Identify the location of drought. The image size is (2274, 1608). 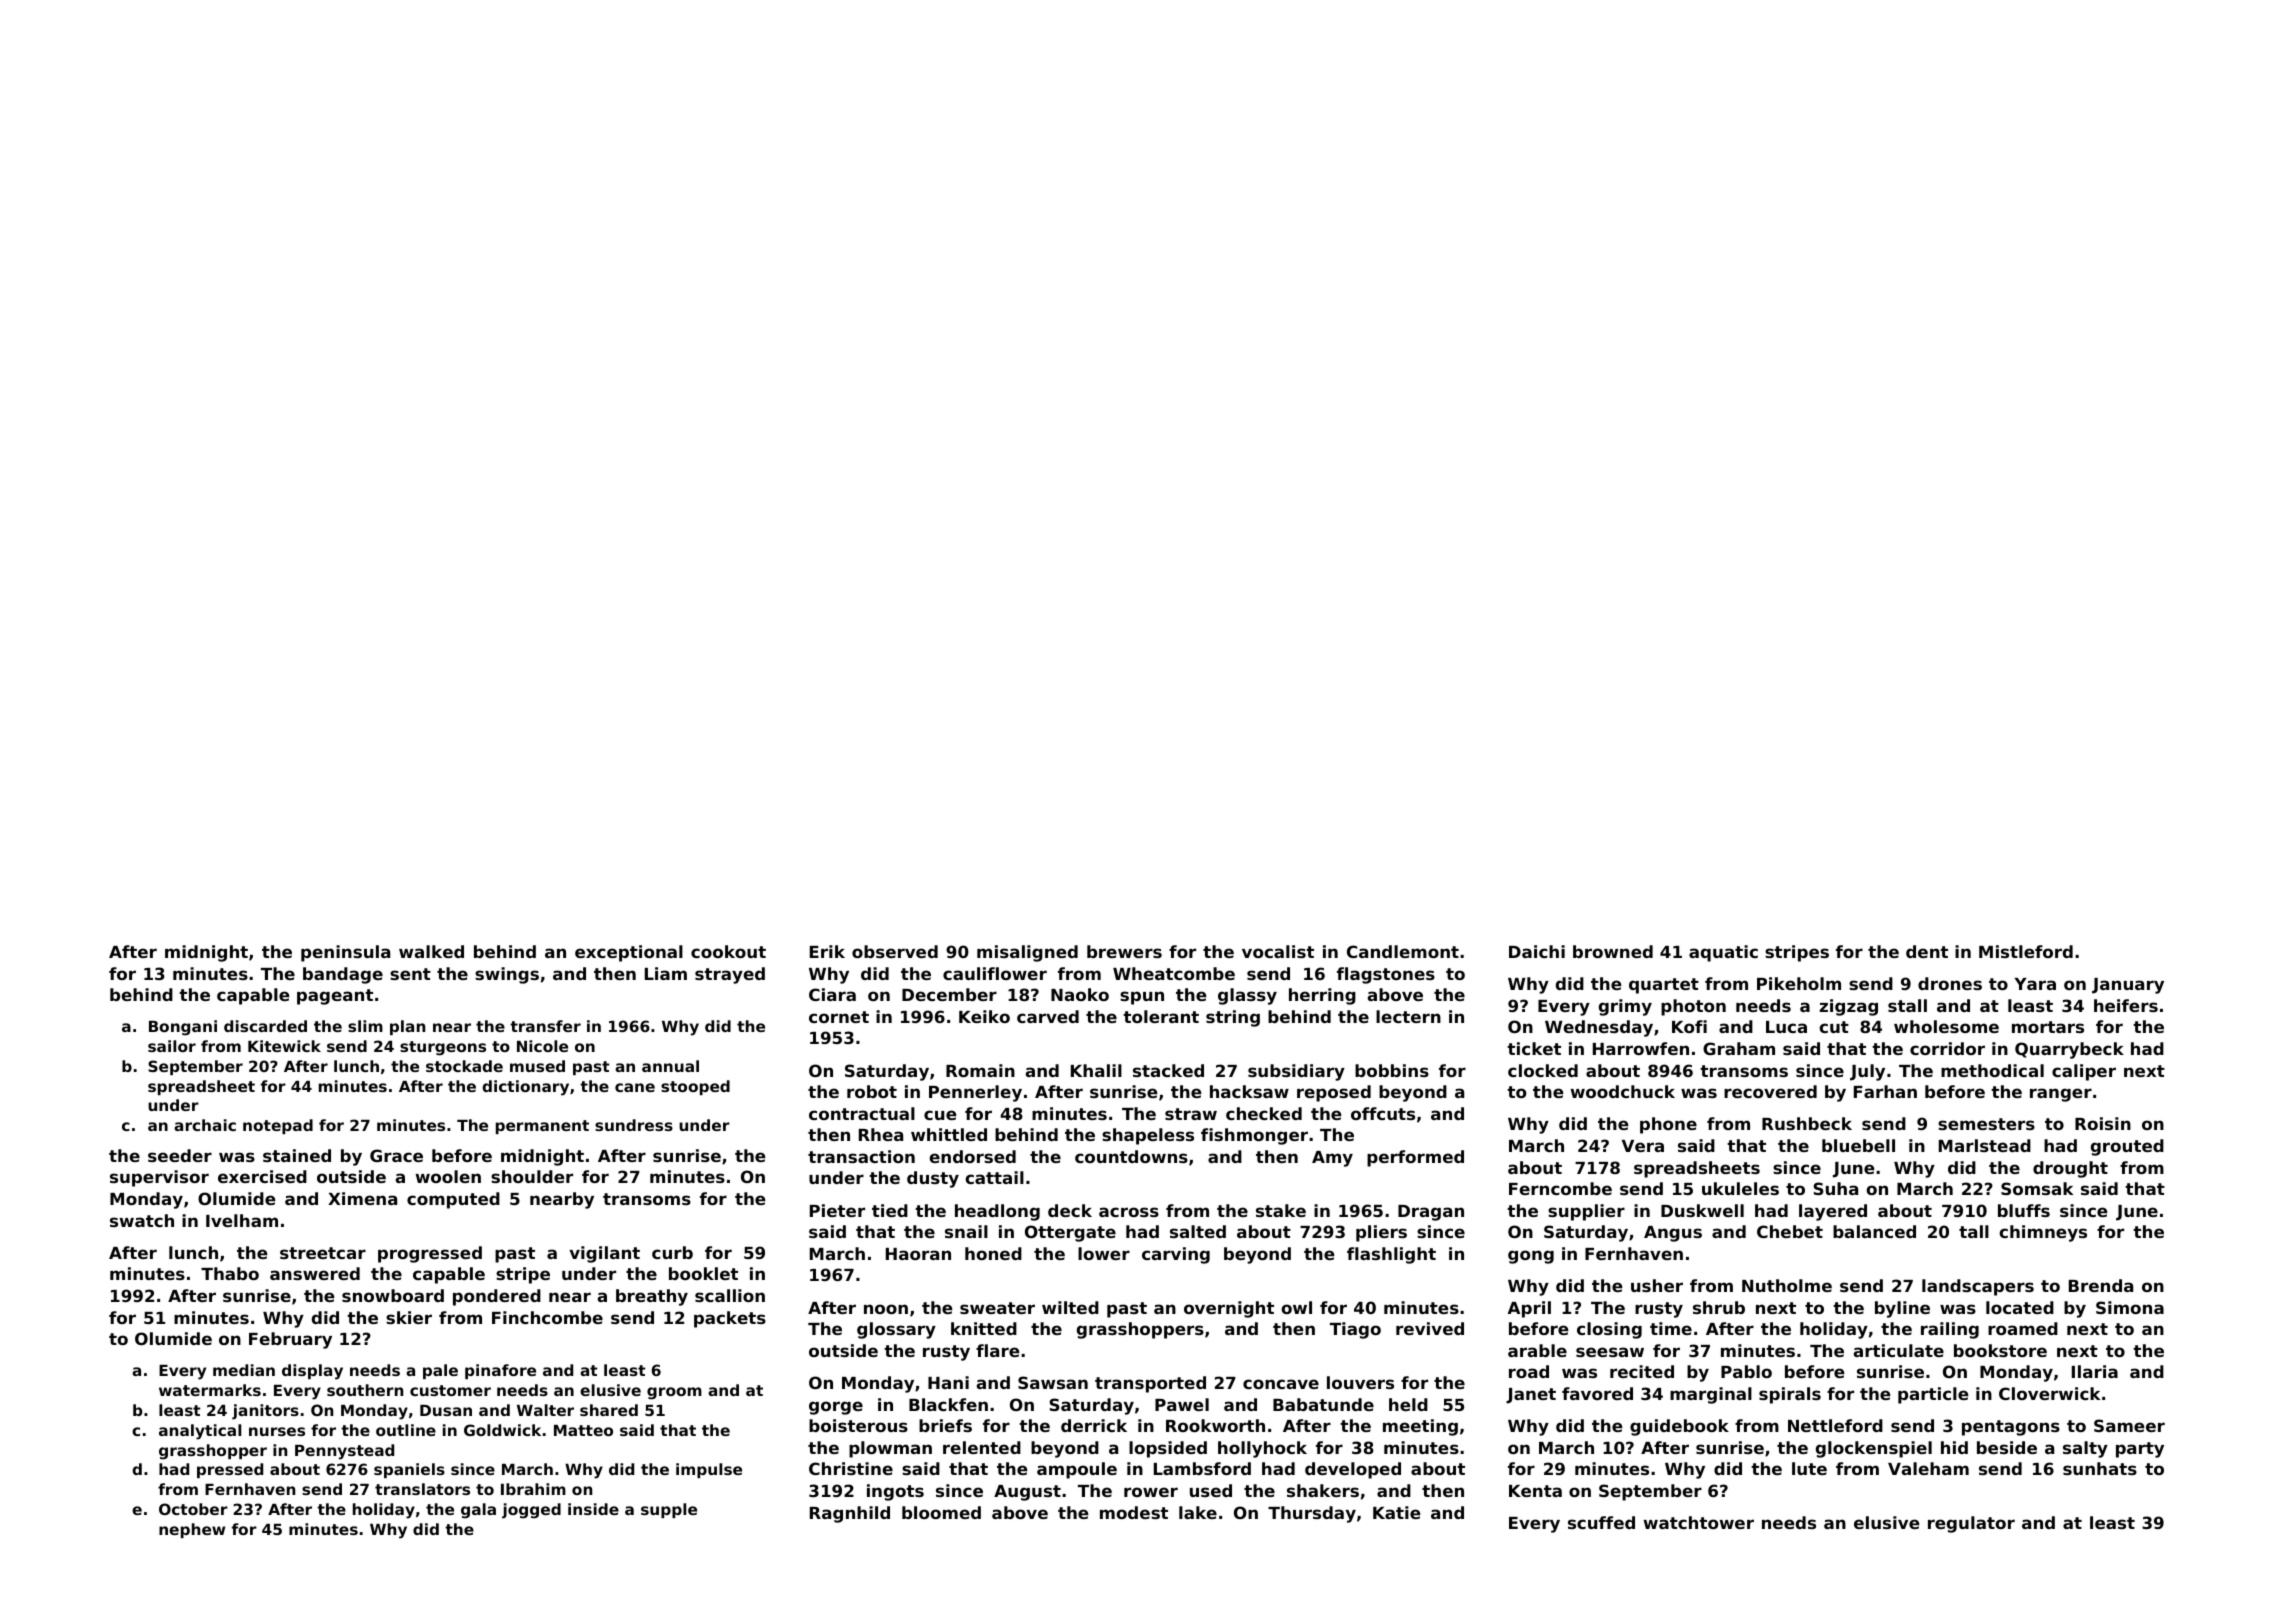
(2070, 1169).
